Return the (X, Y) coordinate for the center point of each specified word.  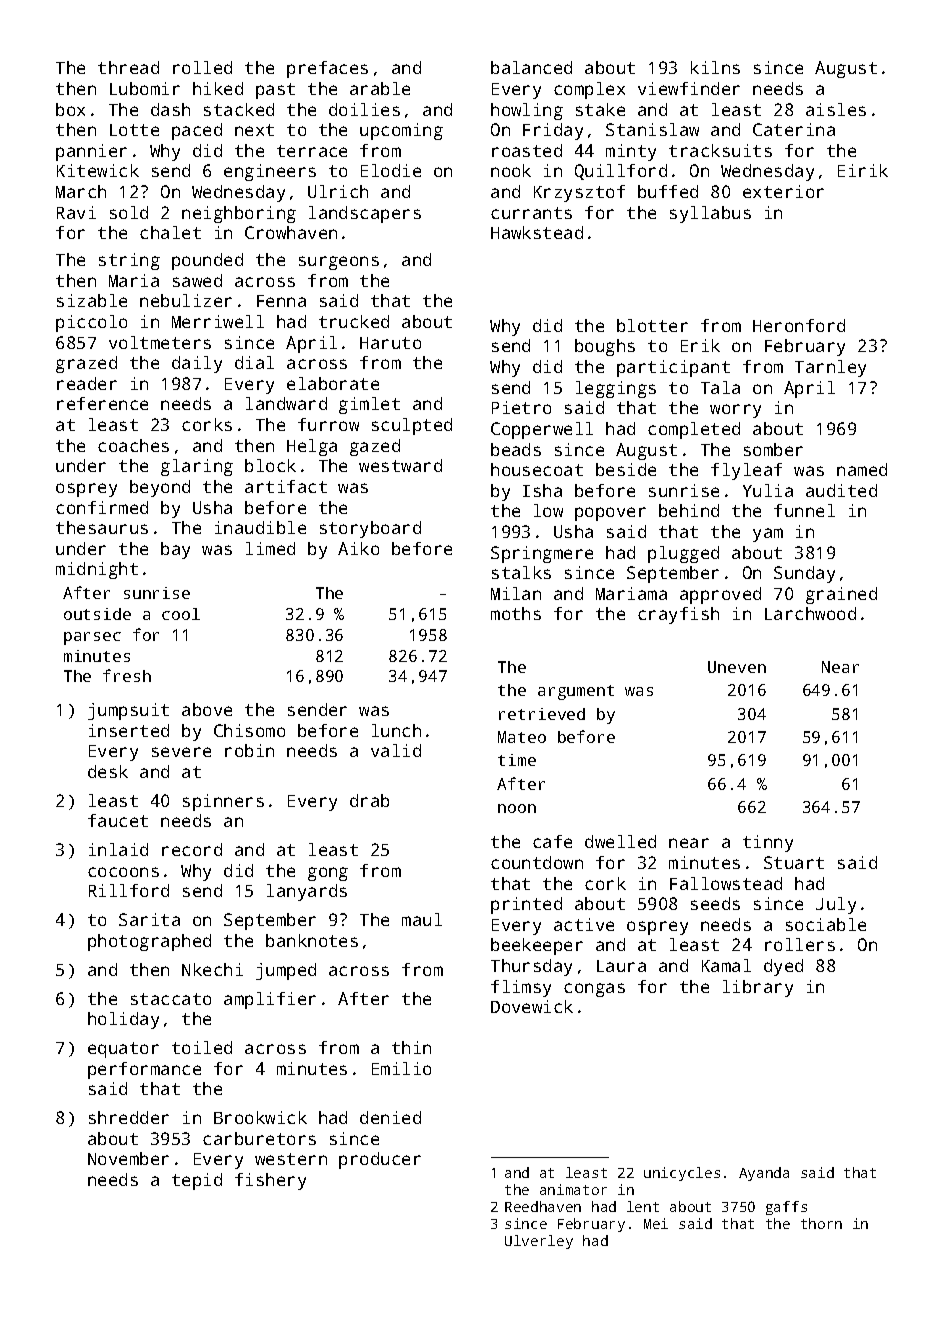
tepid (197, 1181)
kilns (715, 67)
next (254, 130)
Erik (700, 345)
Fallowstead (726, 883)
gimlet (369, 405)
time (517, 760)
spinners (223, 802)
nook (511, 170)
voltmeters (160, 342)
